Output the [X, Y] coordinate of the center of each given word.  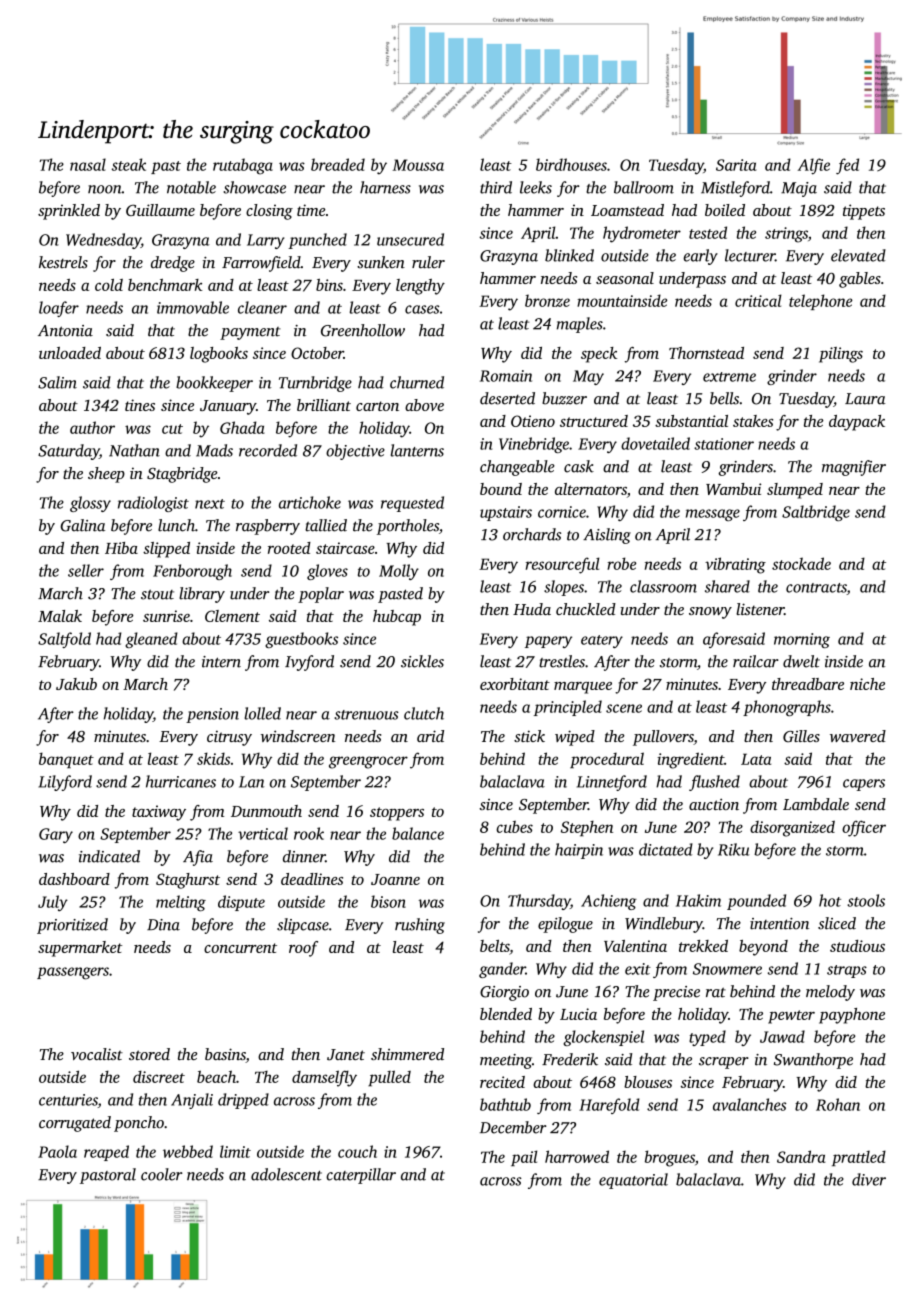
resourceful [563, 565]
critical [758, 300]
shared [727, 586]
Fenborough [192, 572]
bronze [547, 300]
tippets [864, 212]
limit [235, 1151]
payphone [852, 1016]
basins [225, 1055]
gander [502, 970]
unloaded [70, 353]
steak [129, 164]
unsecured [410, 239]
